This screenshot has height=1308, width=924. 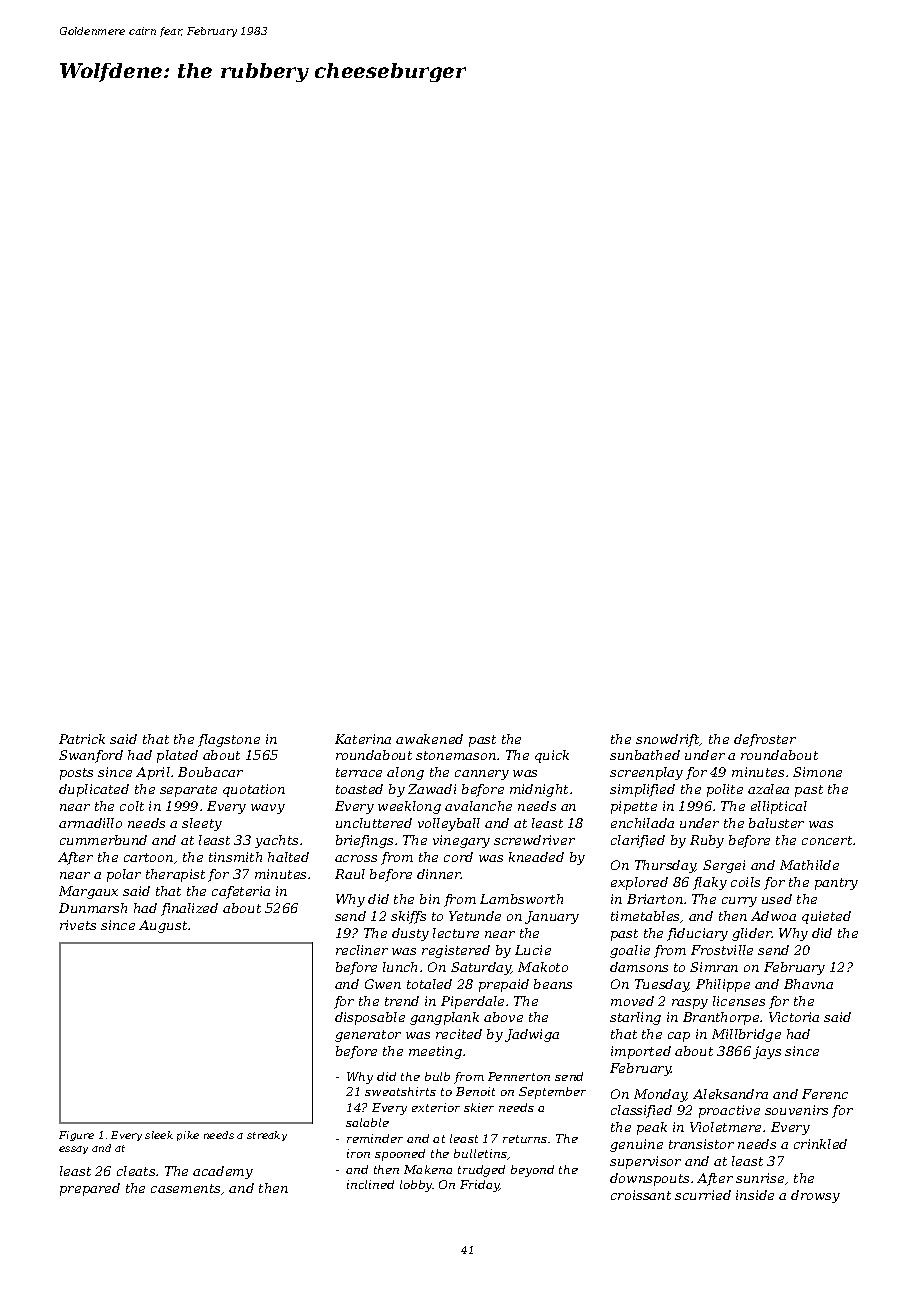 I want to click on Yetunde, so click(x=475, y=916).
